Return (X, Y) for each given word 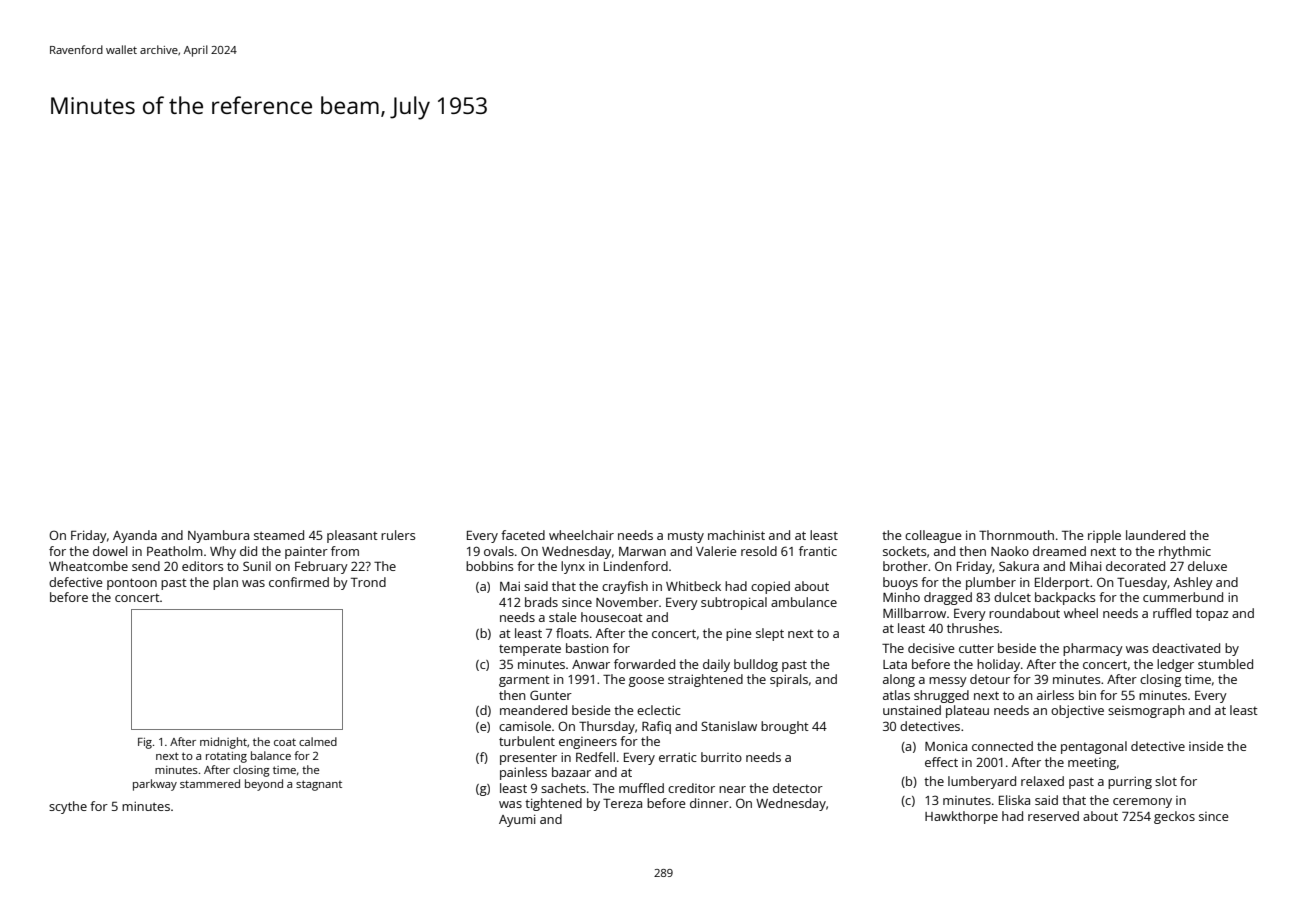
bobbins (489, 566)
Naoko (1010, 551)
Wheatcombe (88, 566)
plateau (967, 711)
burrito (721, 757)
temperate (530, 650)
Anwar (591, 664)
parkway (155, 785)
